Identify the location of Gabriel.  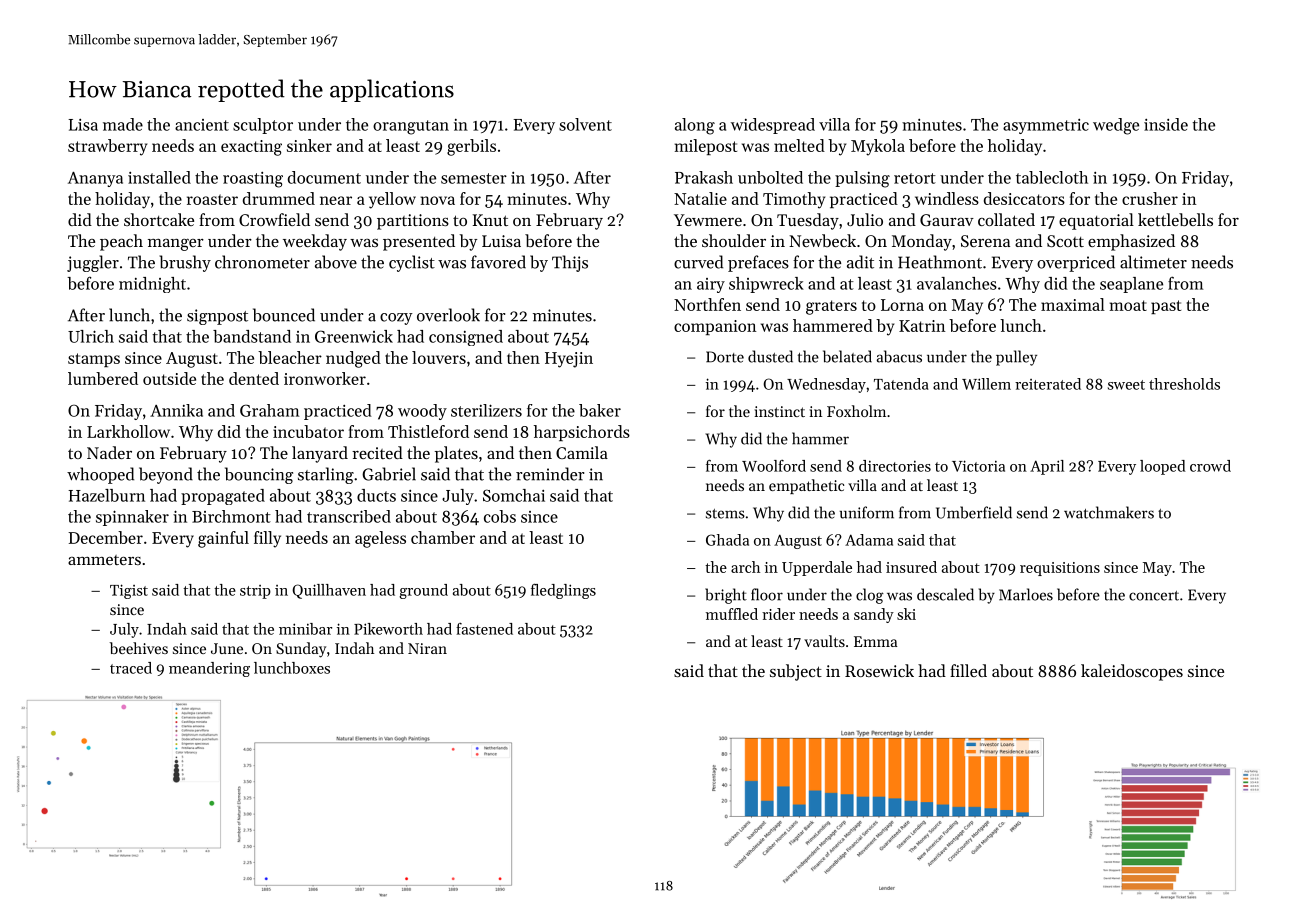
(389, 474).
